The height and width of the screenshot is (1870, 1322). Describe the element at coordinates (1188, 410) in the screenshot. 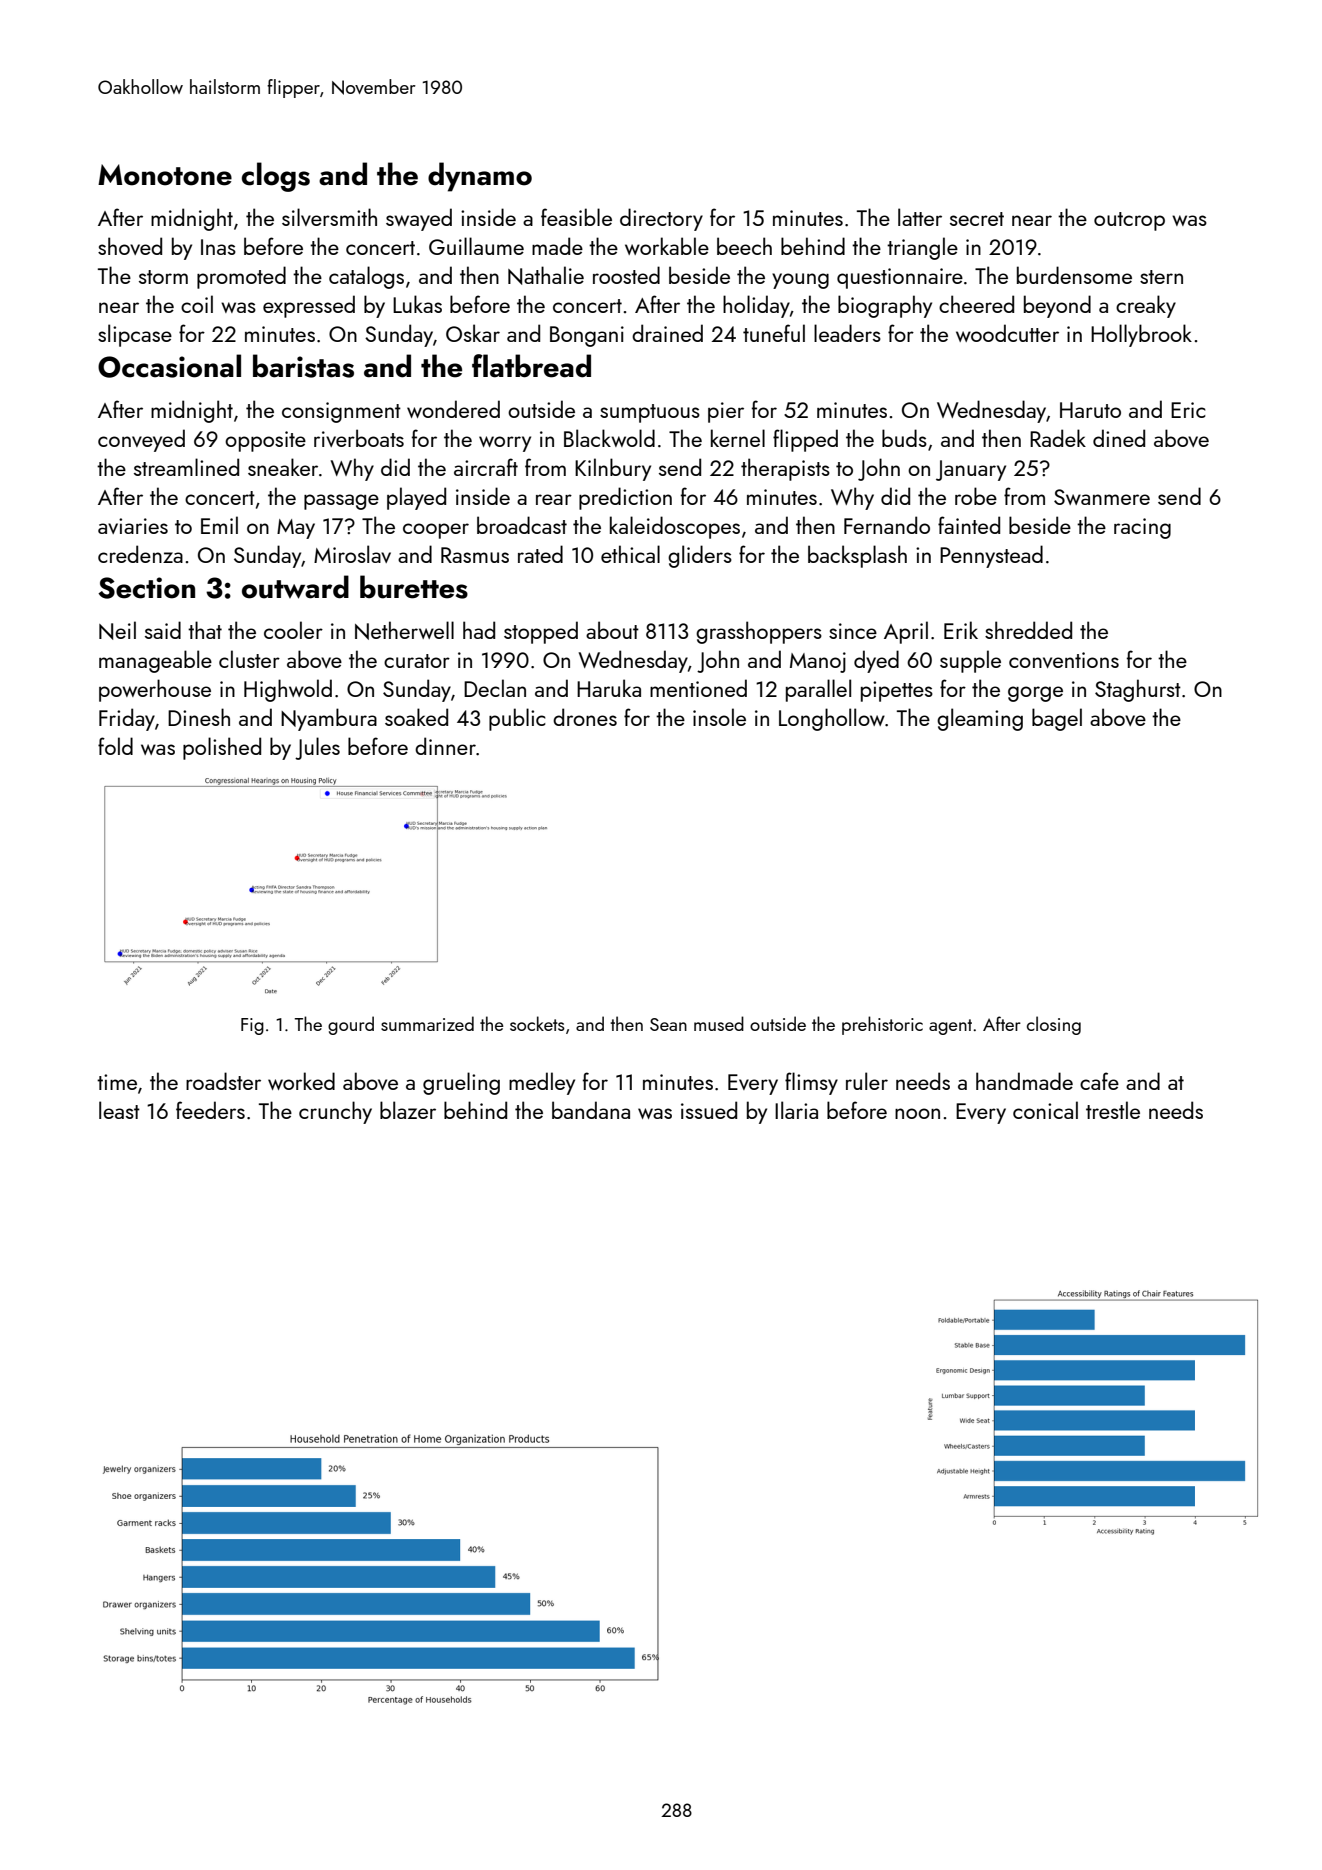

I see `Eric` at that location.
